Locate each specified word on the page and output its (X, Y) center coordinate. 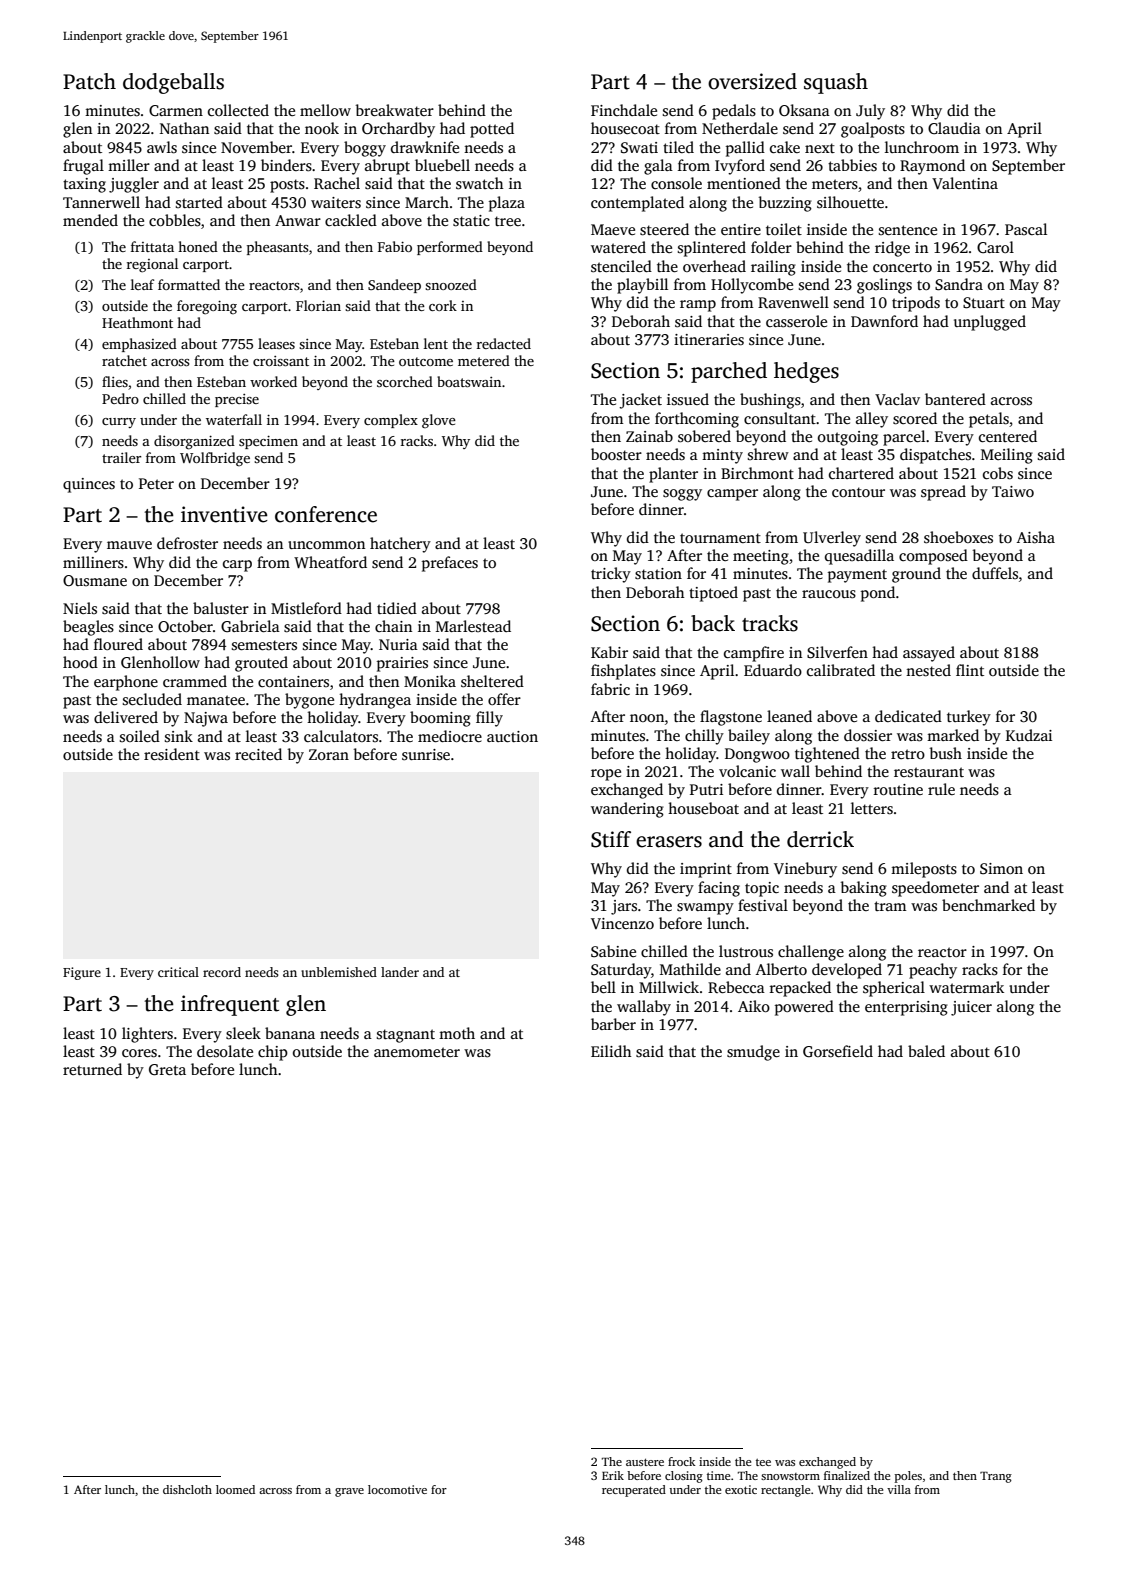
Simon (1001, 869)
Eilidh (611, 1051)
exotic (741, 1489)
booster (616, 454)
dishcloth (187, 1489)
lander (400, 972)
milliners (93, 562)
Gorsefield (838, 1051)
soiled (140, 736)
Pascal (1026, 229)
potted (492, 130)
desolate (225, 1051)
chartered (861, 473)
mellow (325, 110)
